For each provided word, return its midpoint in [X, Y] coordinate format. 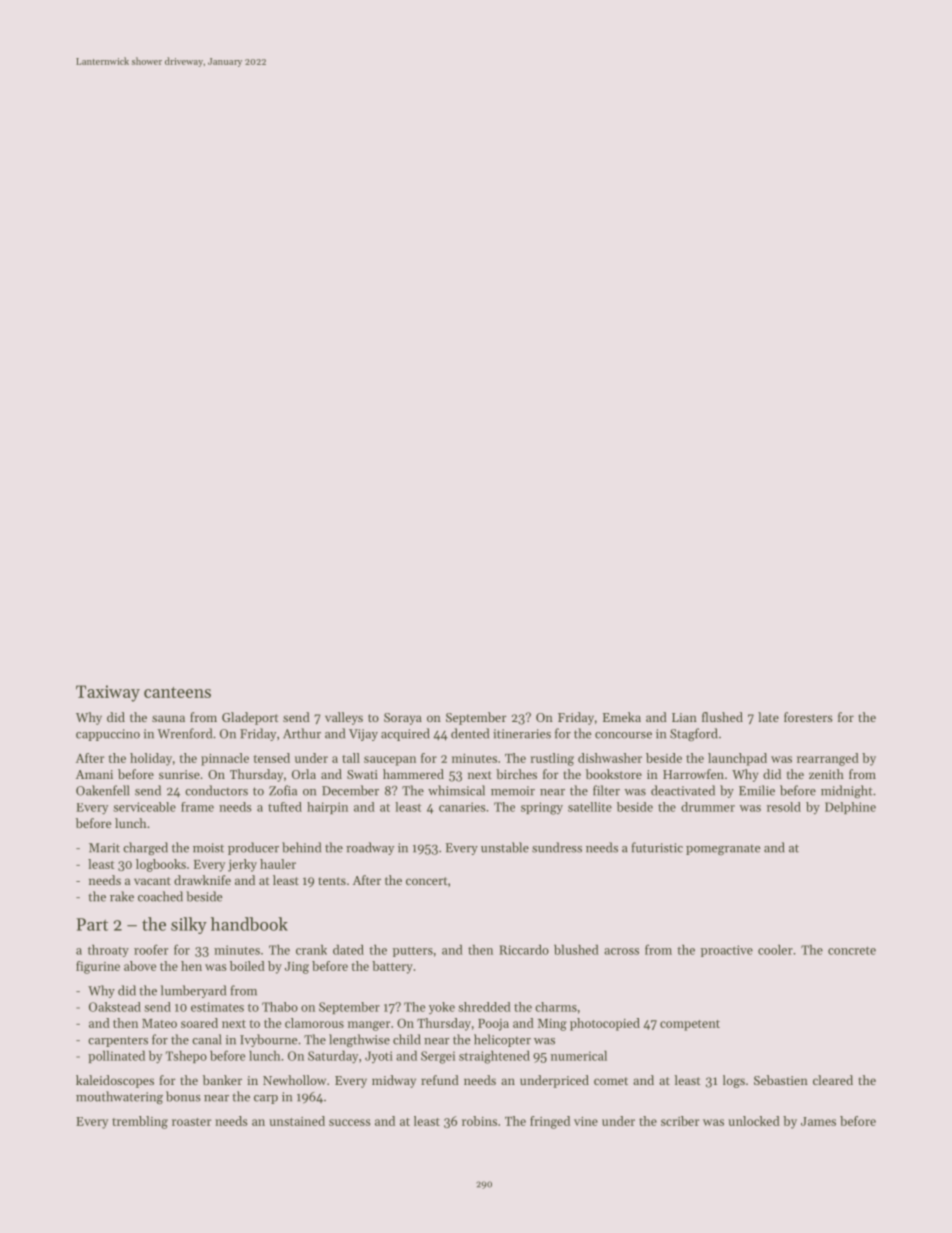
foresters [808, 717]
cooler [775, 949]
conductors [216, 790]
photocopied [605, 1024]
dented [470, 733]
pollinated [116, 1057]
